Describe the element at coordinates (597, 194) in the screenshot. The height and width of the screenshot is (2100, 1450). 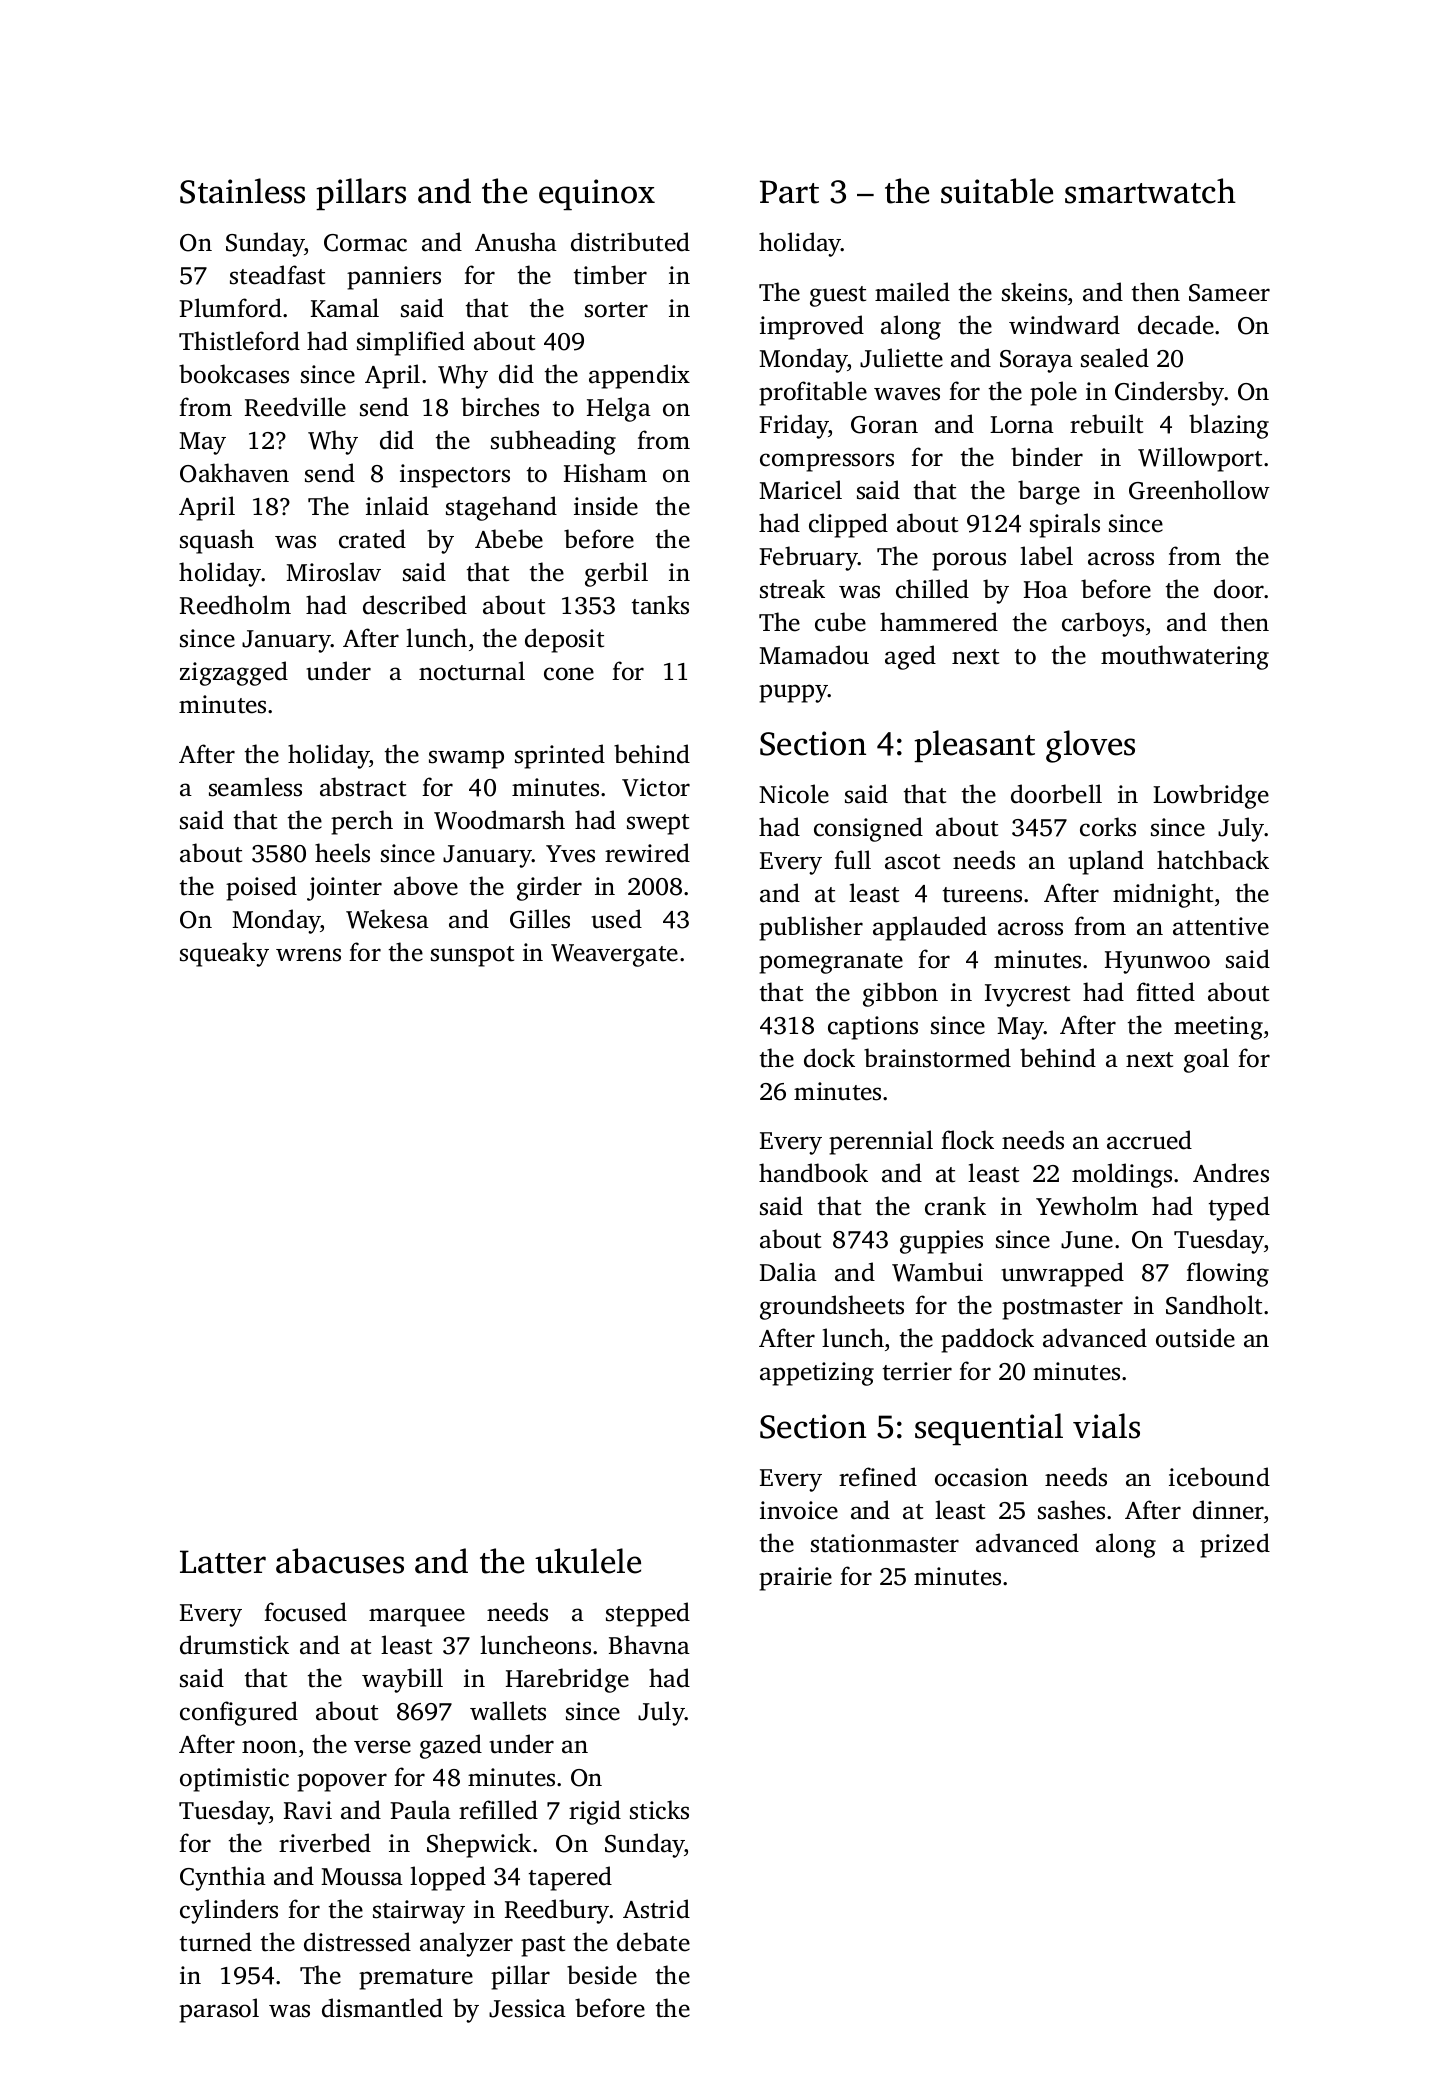
I see `equinox` at that location.
